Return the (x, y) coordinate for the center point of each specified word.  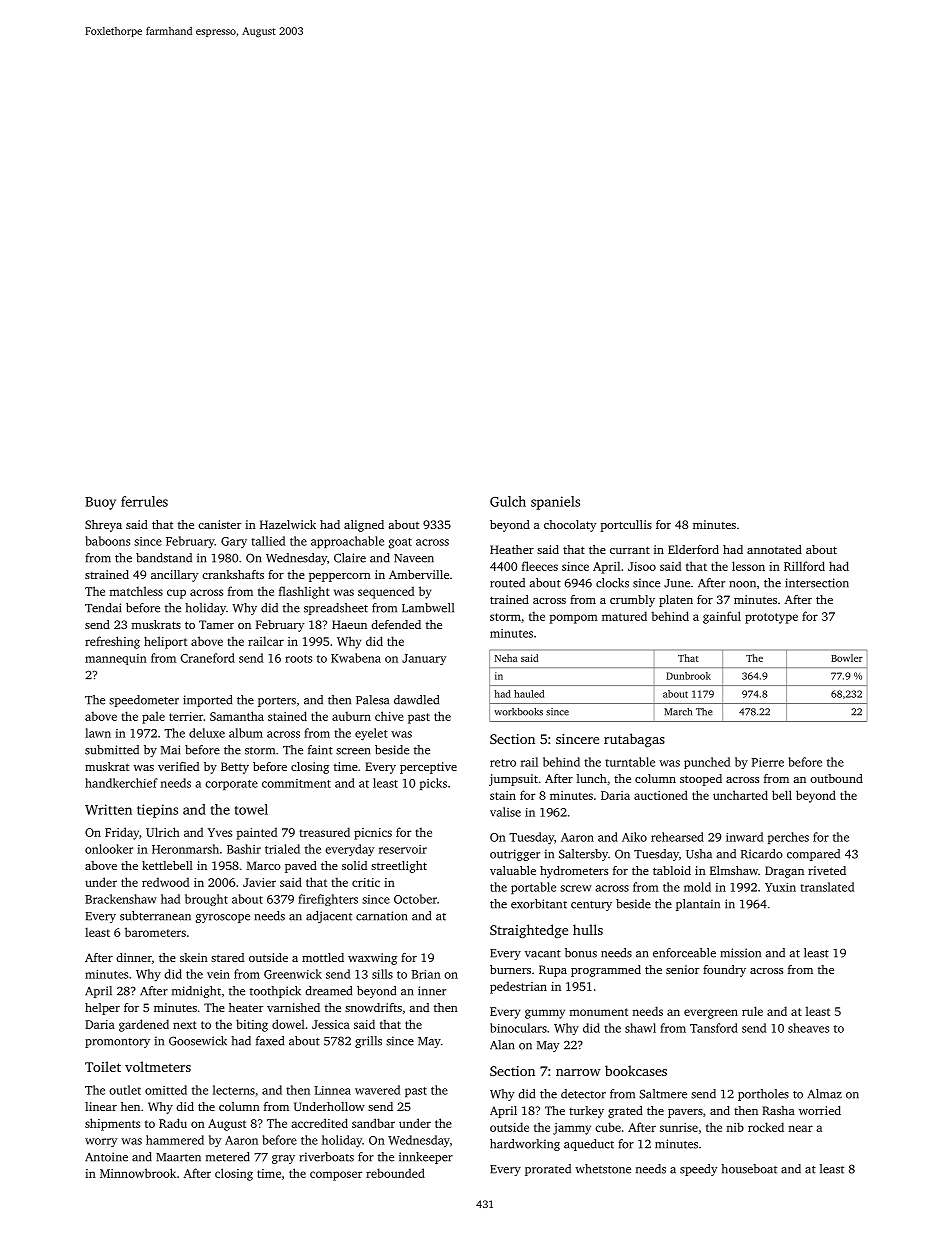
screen (353, 751)
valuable (513, 870)
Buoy (100, 503)
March (678, 712)
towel (251, 809)
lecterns (234, 1090)
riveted (827, 870)
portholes (763, 1095)
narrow (578, 1072)
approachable (347, 542)
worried (820, 1110)
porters (277, 702)
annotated (774, 549)
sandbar (373, 1123)
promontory (117, 1043)
